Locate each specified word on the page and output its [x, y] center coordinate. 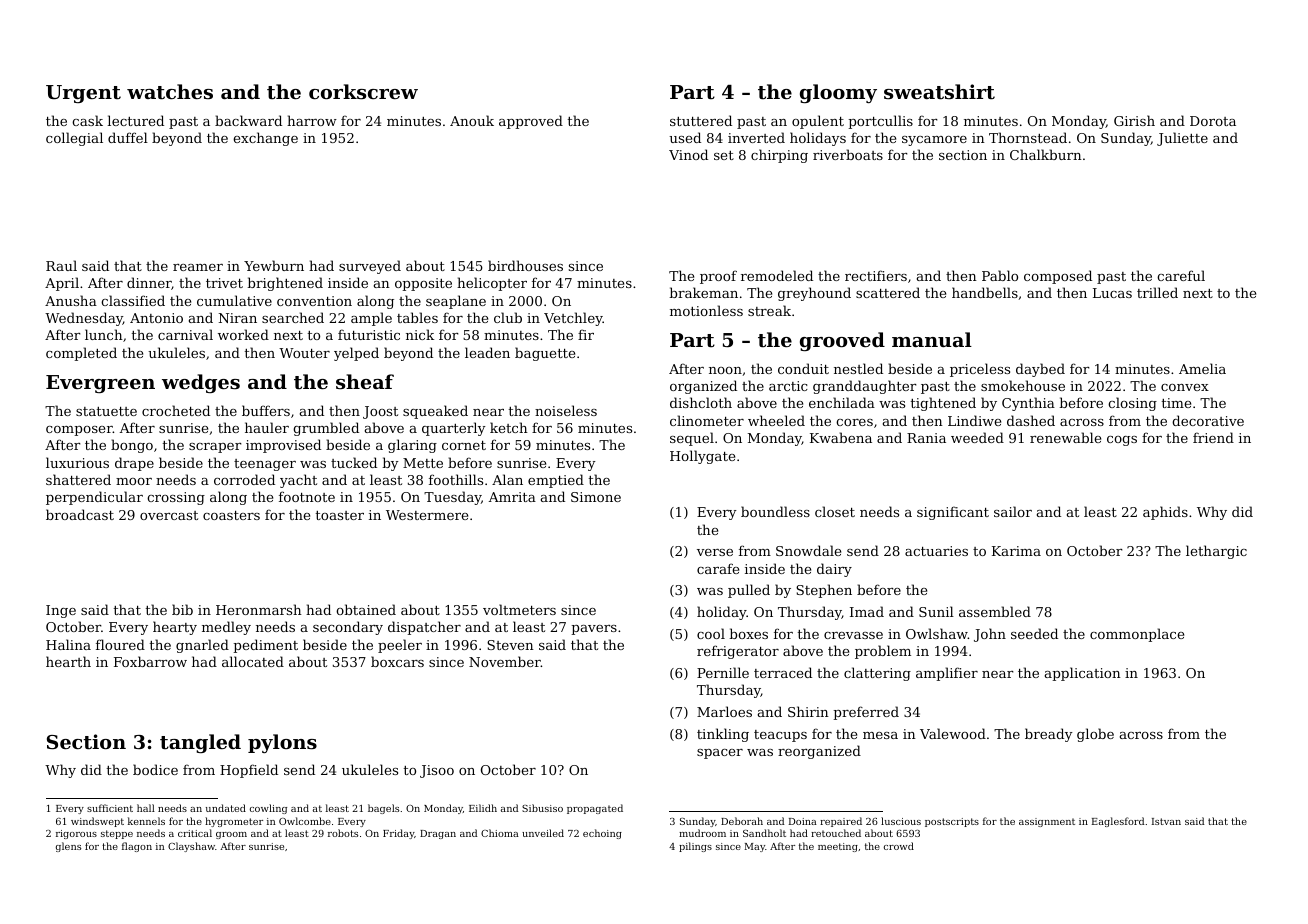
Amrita [512, 497]
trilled [1157, 292]
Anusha [71, 300]
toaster [340, 515]
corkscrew [363, 92]
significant [953, 513]
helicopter [492, 284]
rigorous [76, 834]
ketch [509, 427]
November [505, 661]
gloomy [838, 93]
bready [1049, 735]
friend [1213, 437]
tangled [200, 743]
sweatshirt [939, 92]
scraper [215, 448]
